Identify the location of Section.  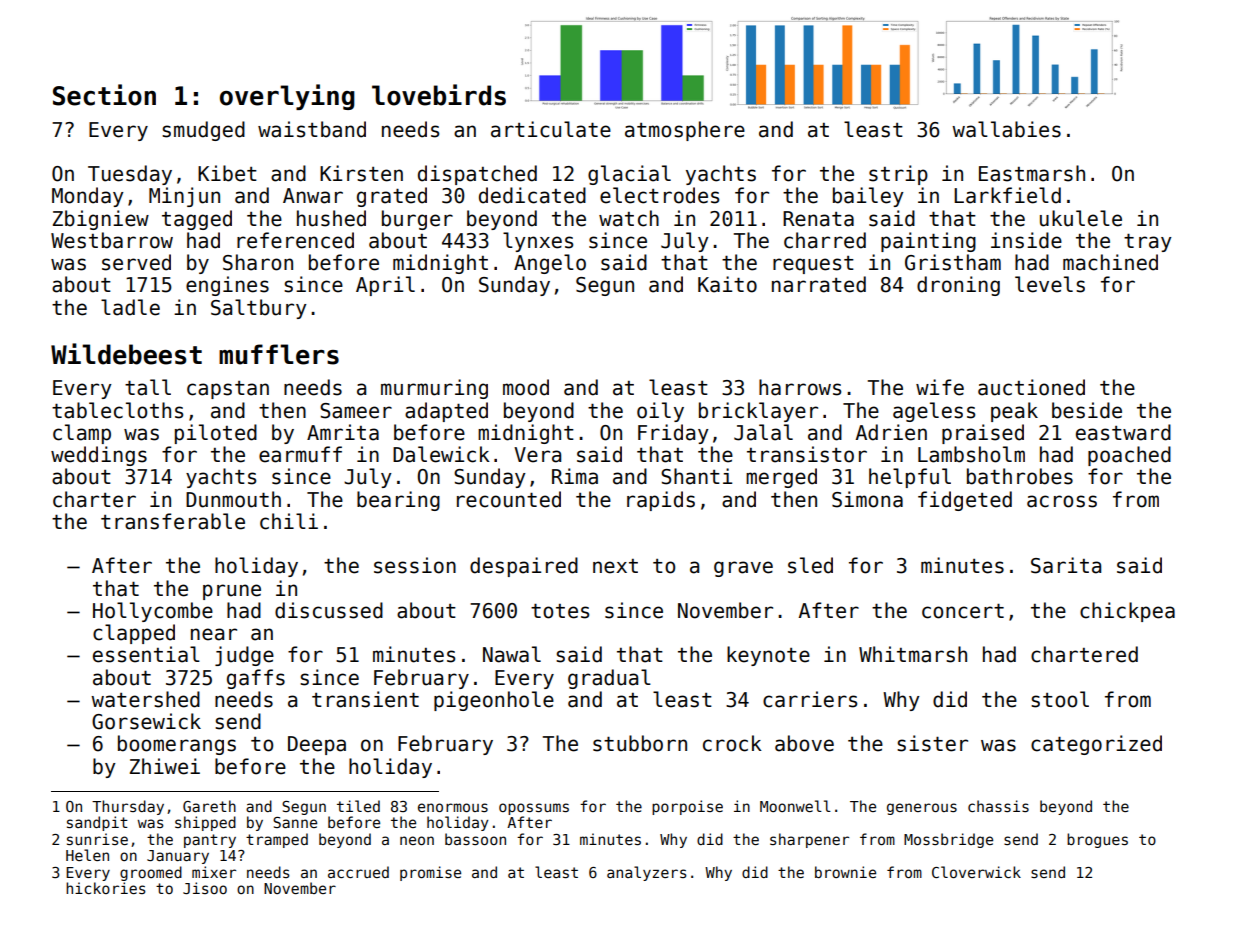
(104, 95).
